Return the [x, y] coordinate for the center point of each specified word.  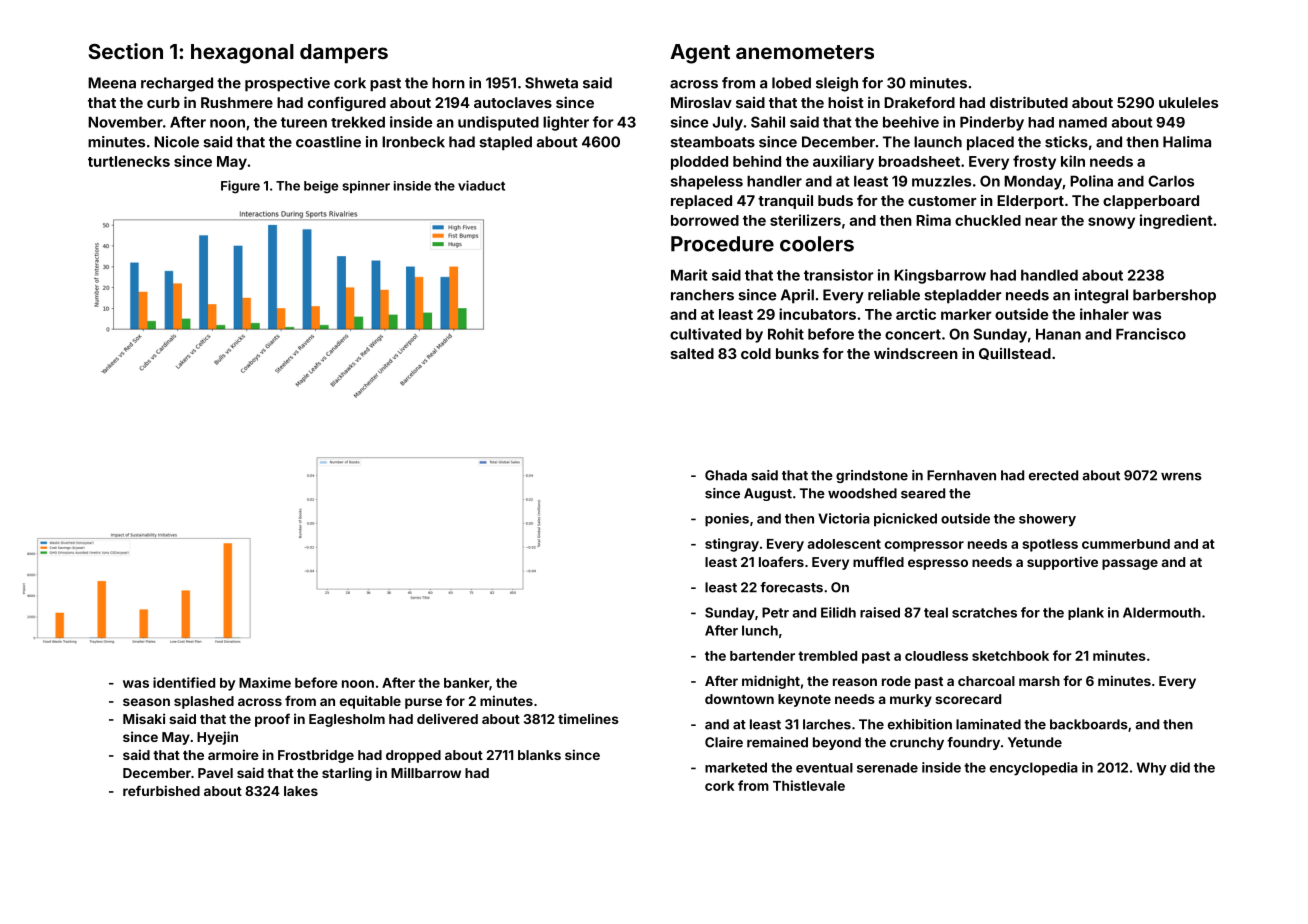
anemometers [805, 52]
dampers [344, 53]
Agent [700, 54]
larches [827, 724]
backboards [1089, 724]
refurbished [161, 790]
